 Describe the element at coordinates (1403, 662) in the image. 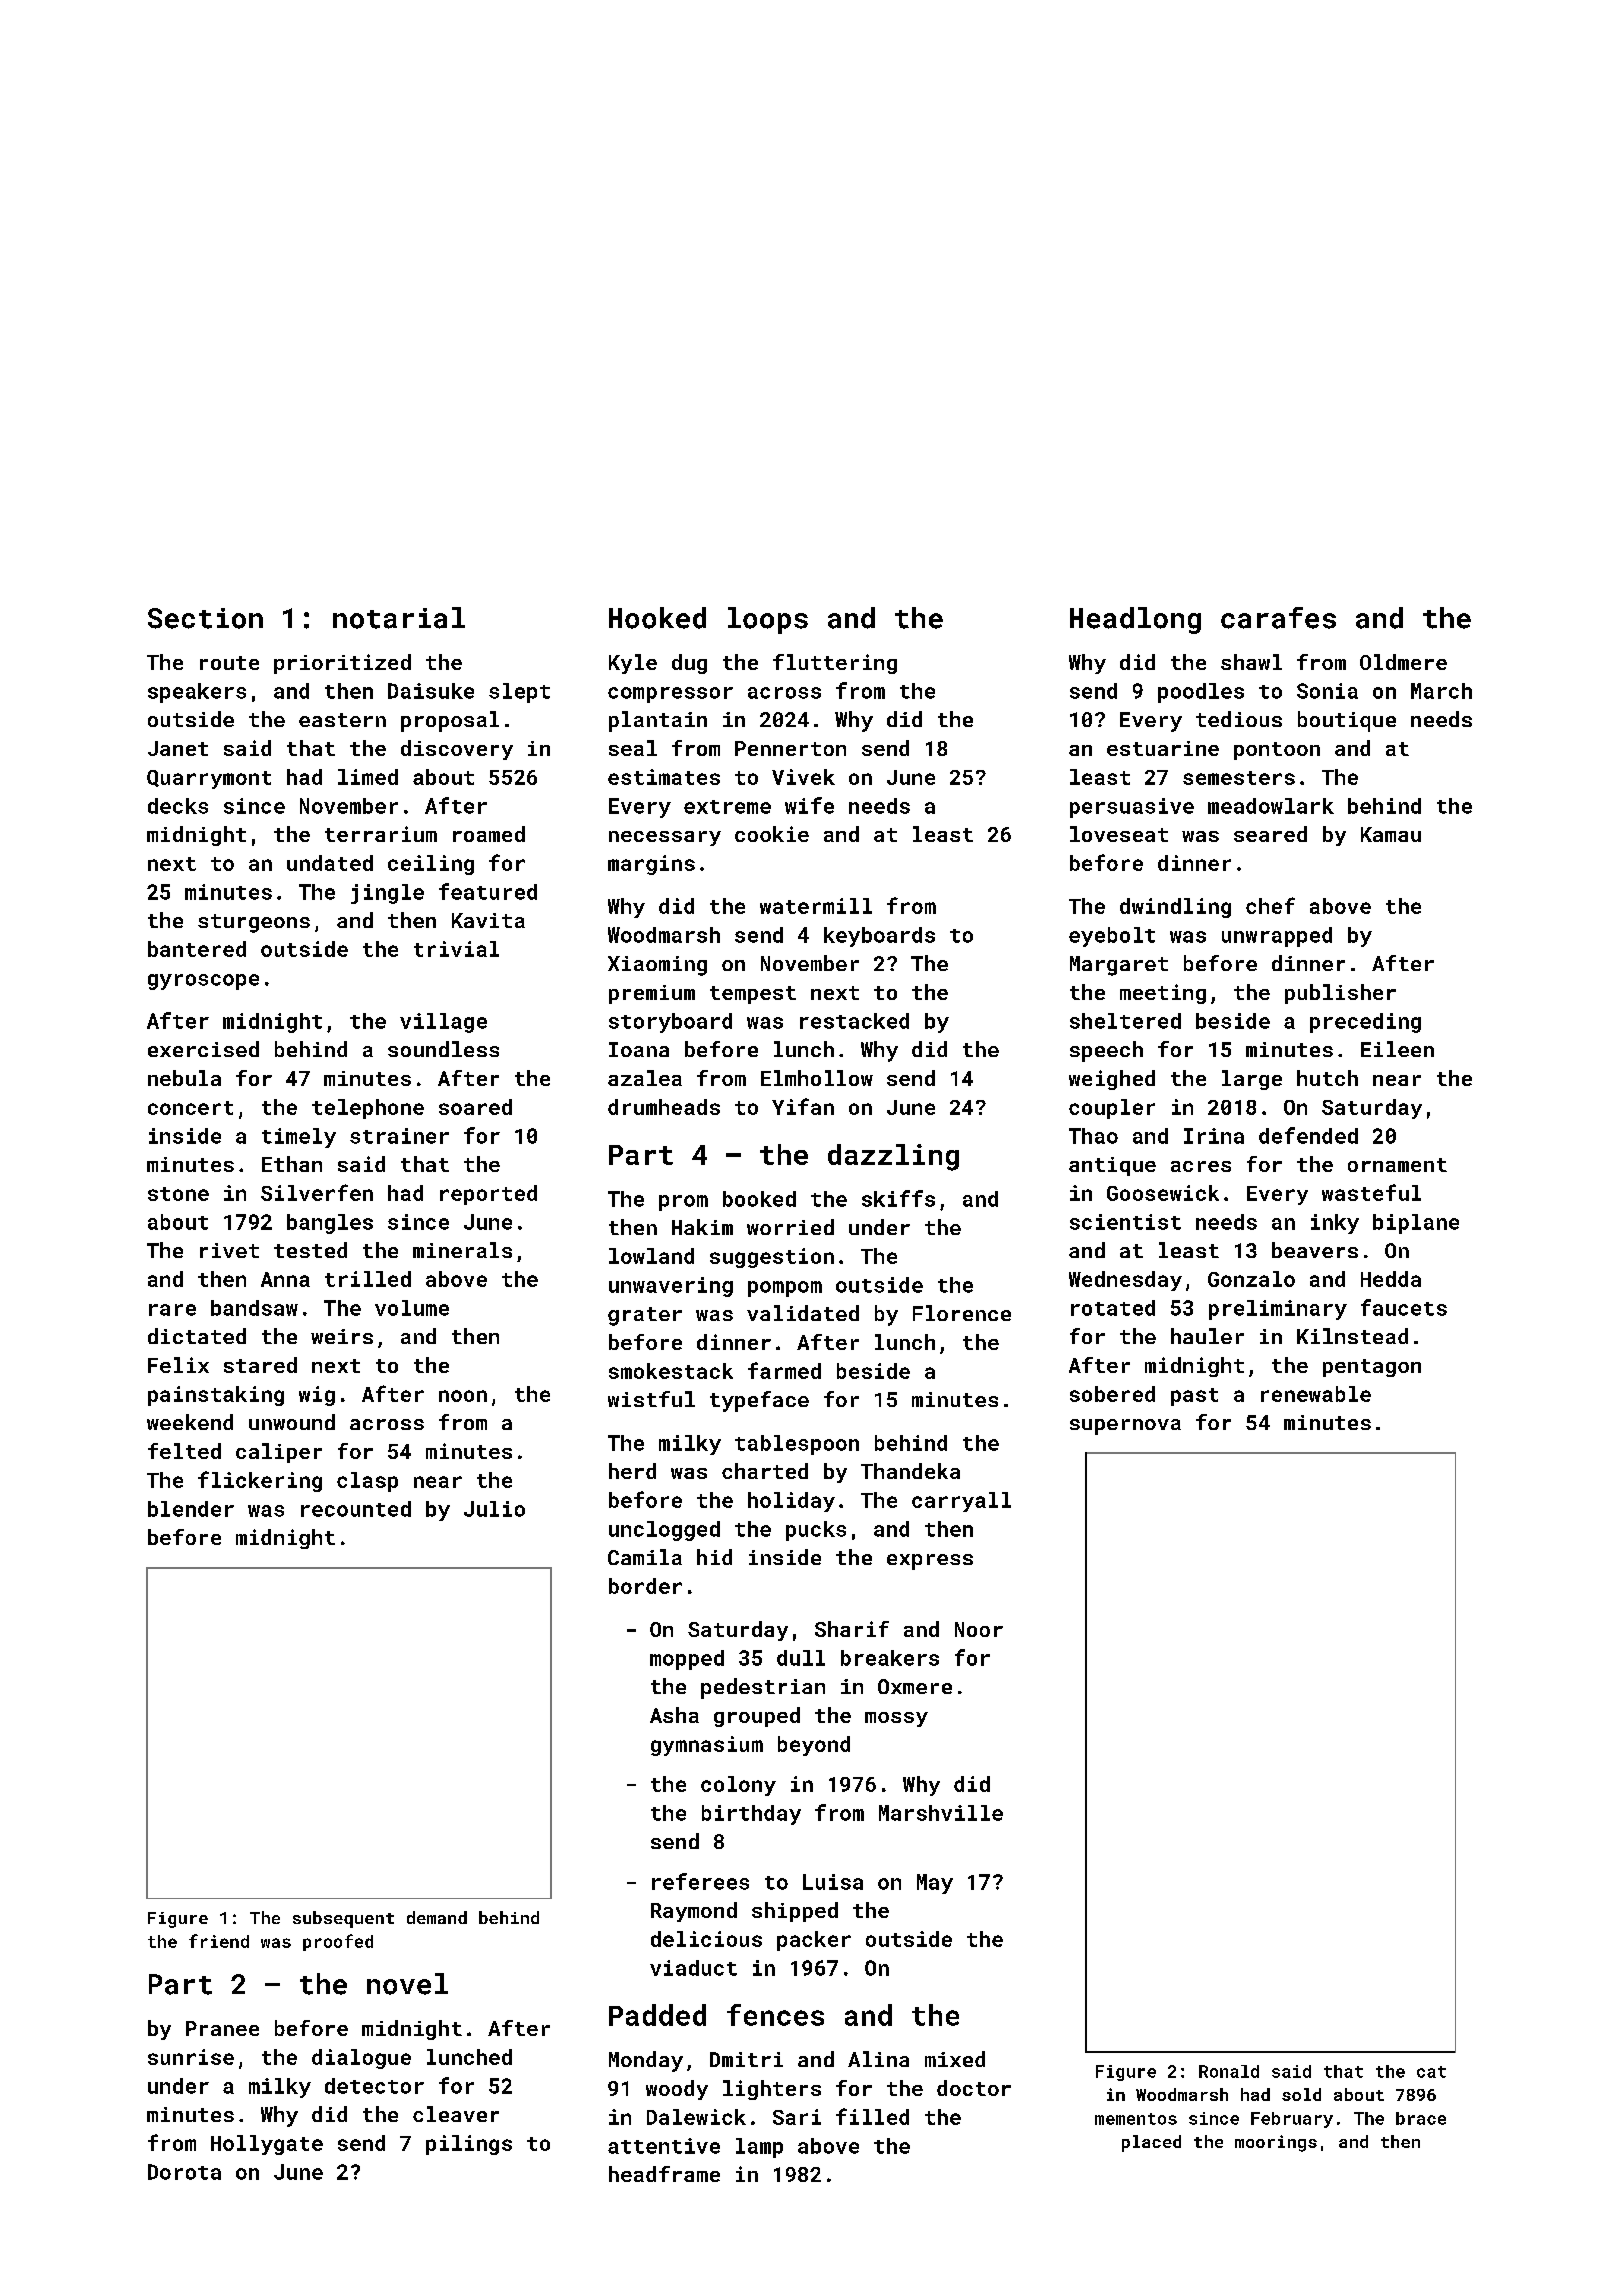

I see `Oldmere` at that location.
